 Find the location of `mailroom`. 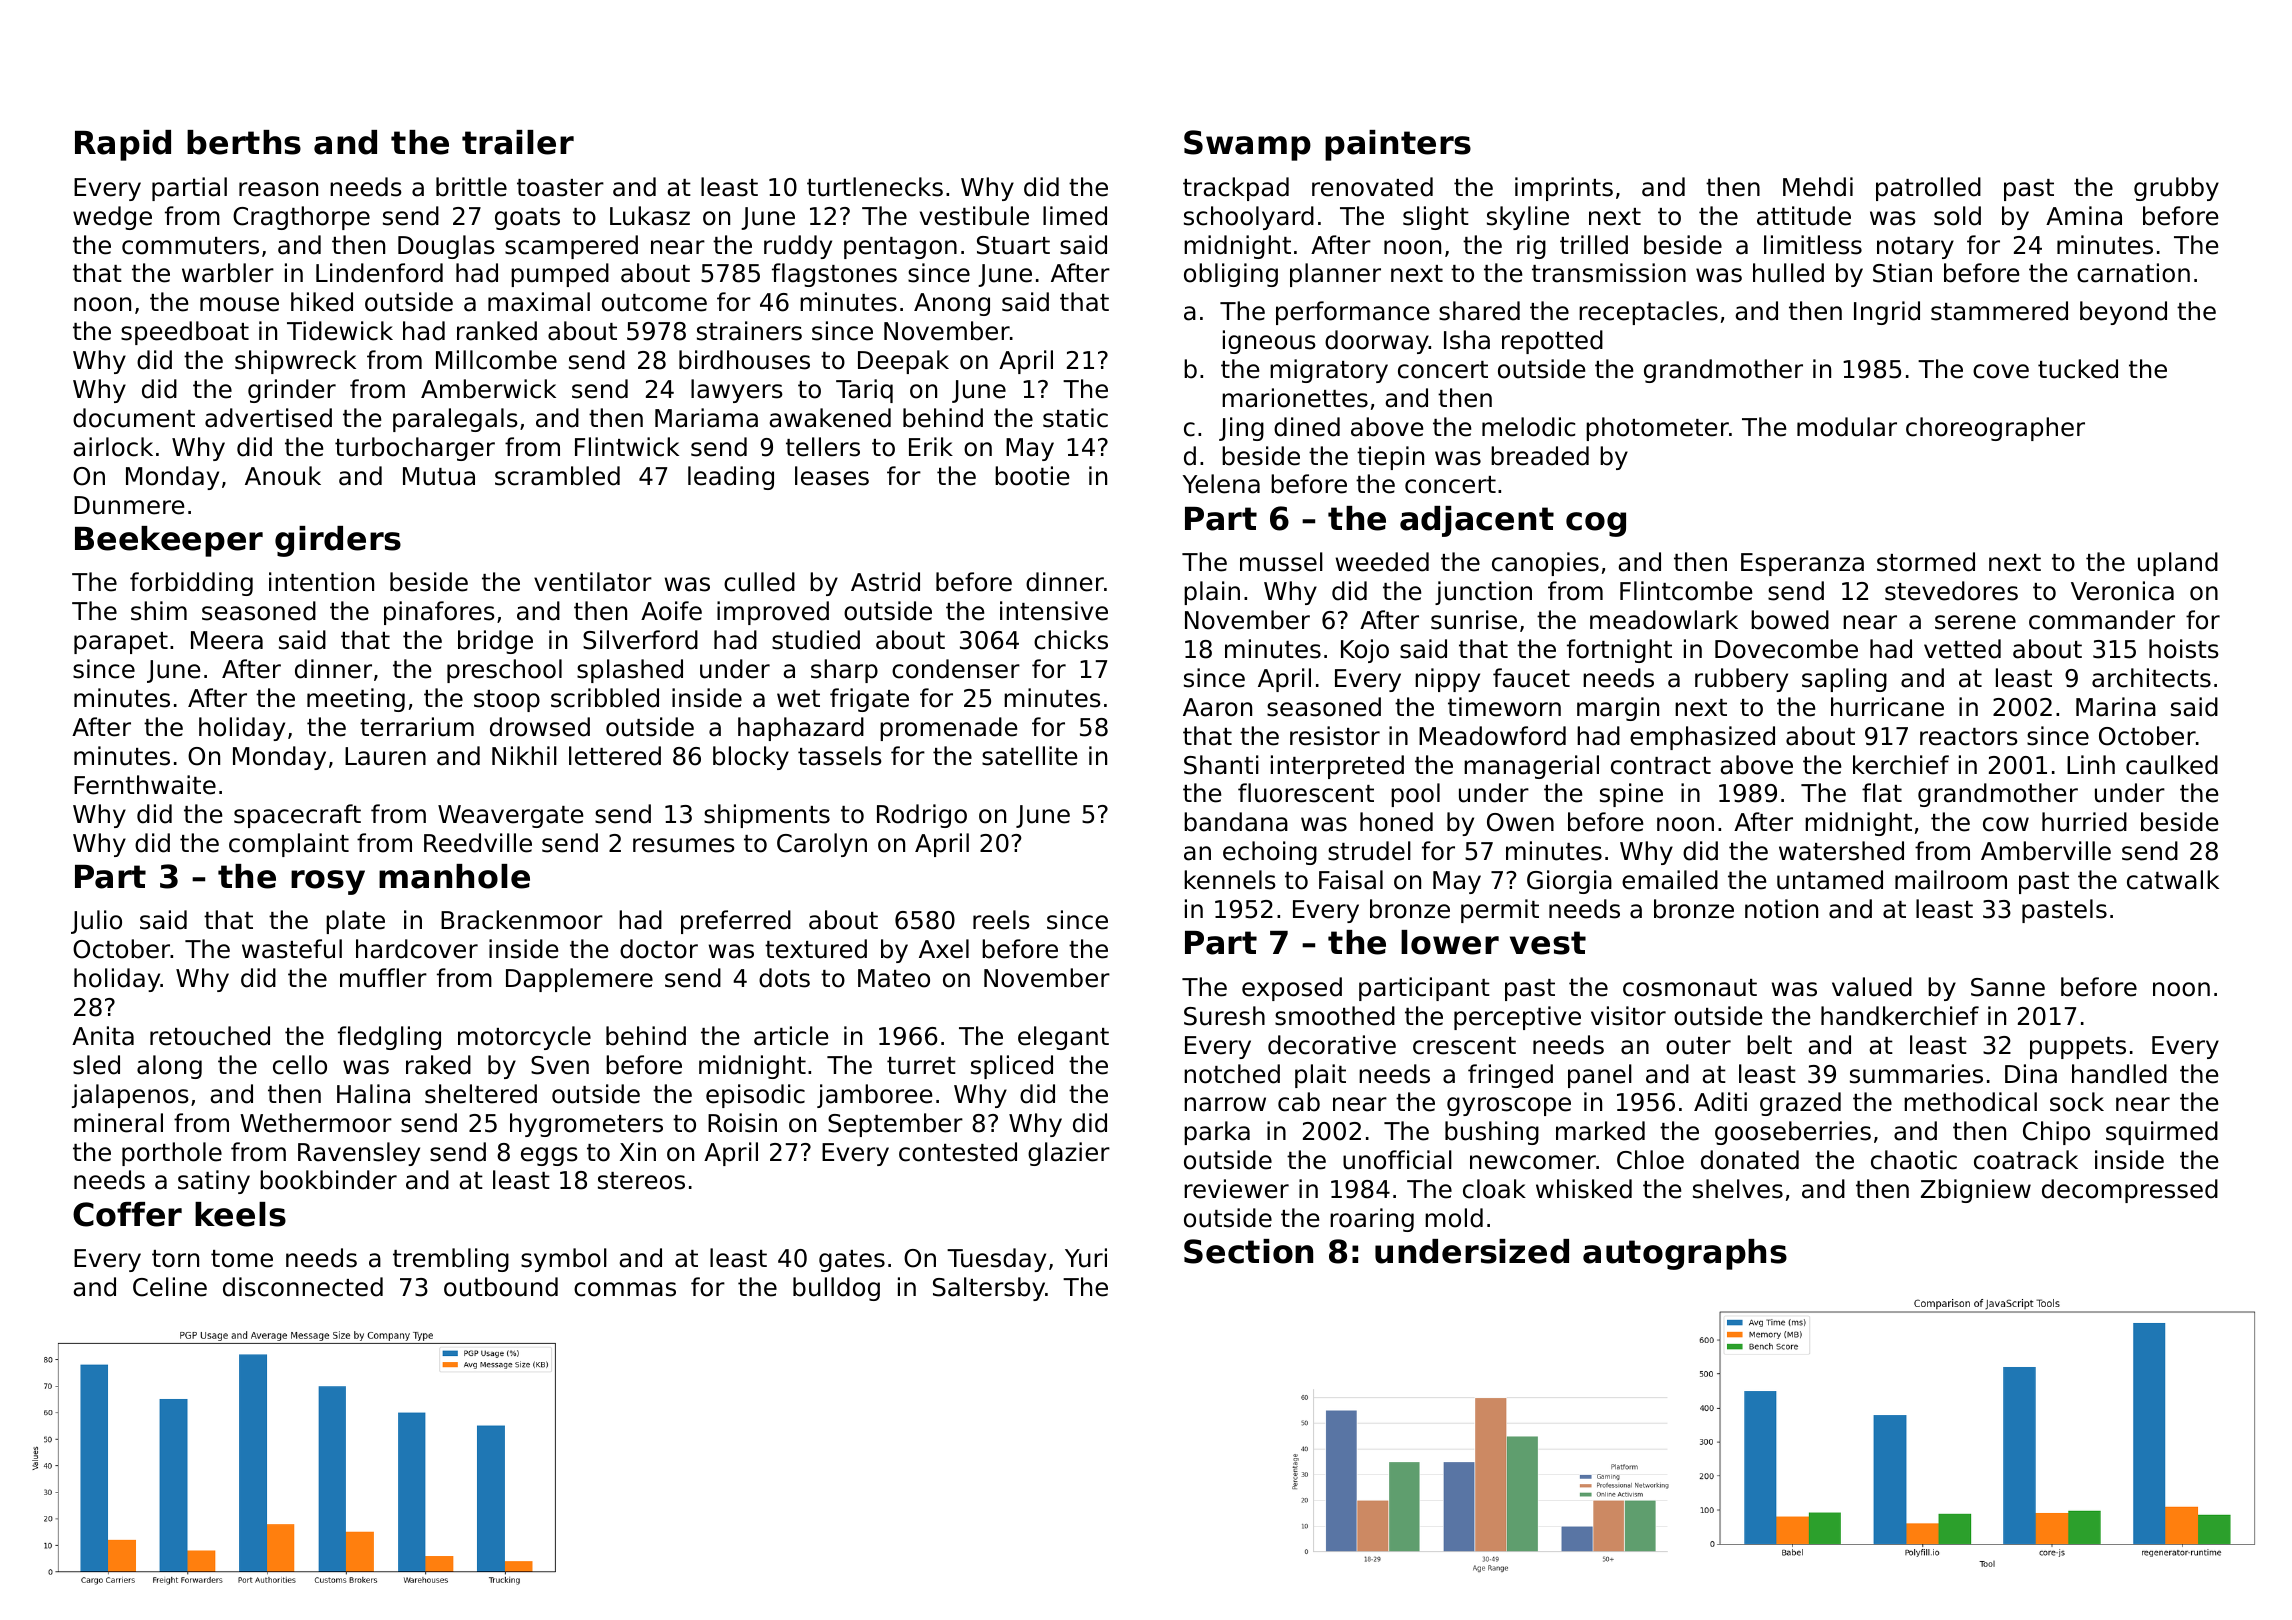

mailroom is located at coordinates (1951, 880).
